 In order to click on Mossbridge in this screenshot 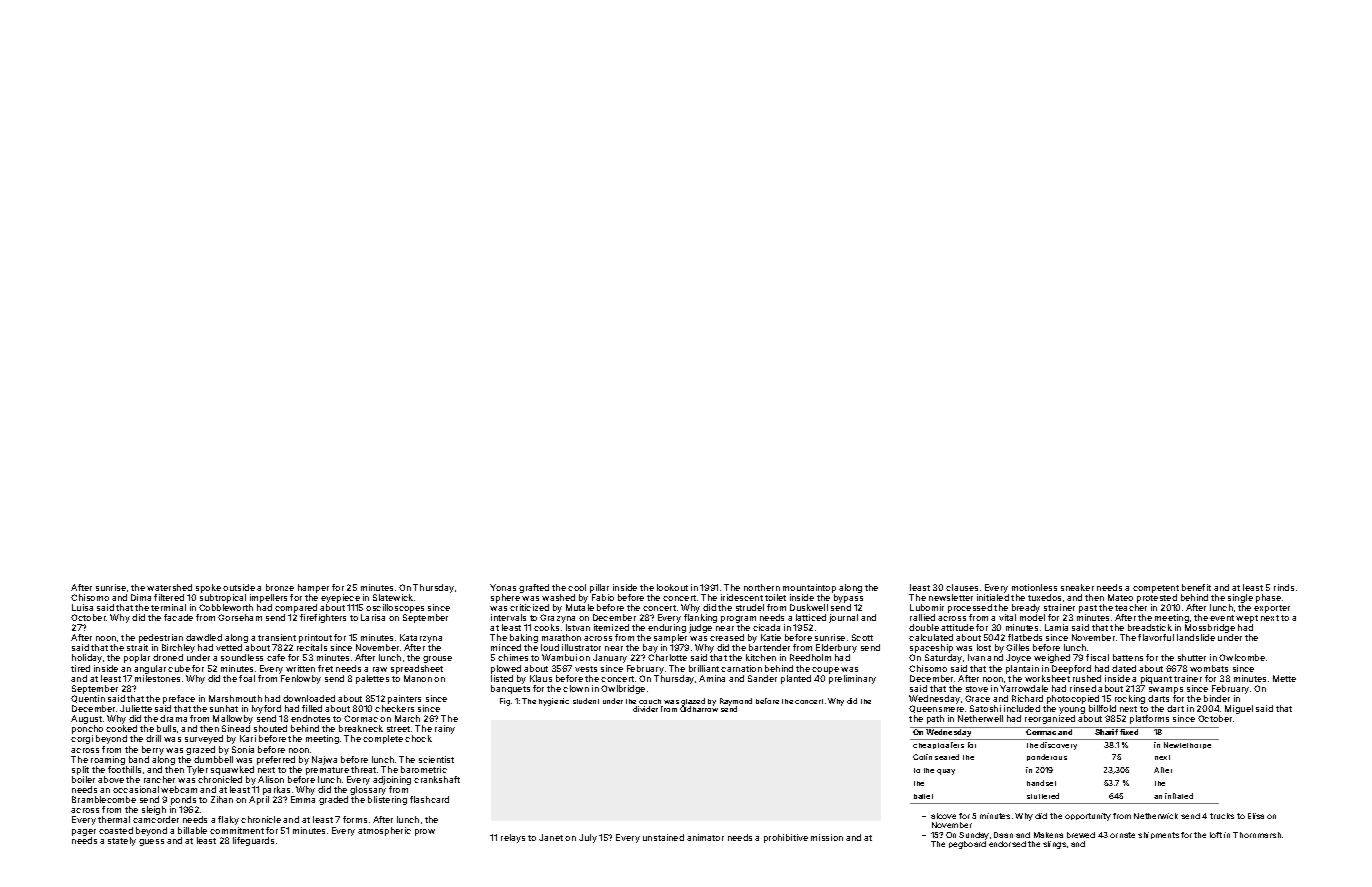, I will do `click(1210, 628)`.
